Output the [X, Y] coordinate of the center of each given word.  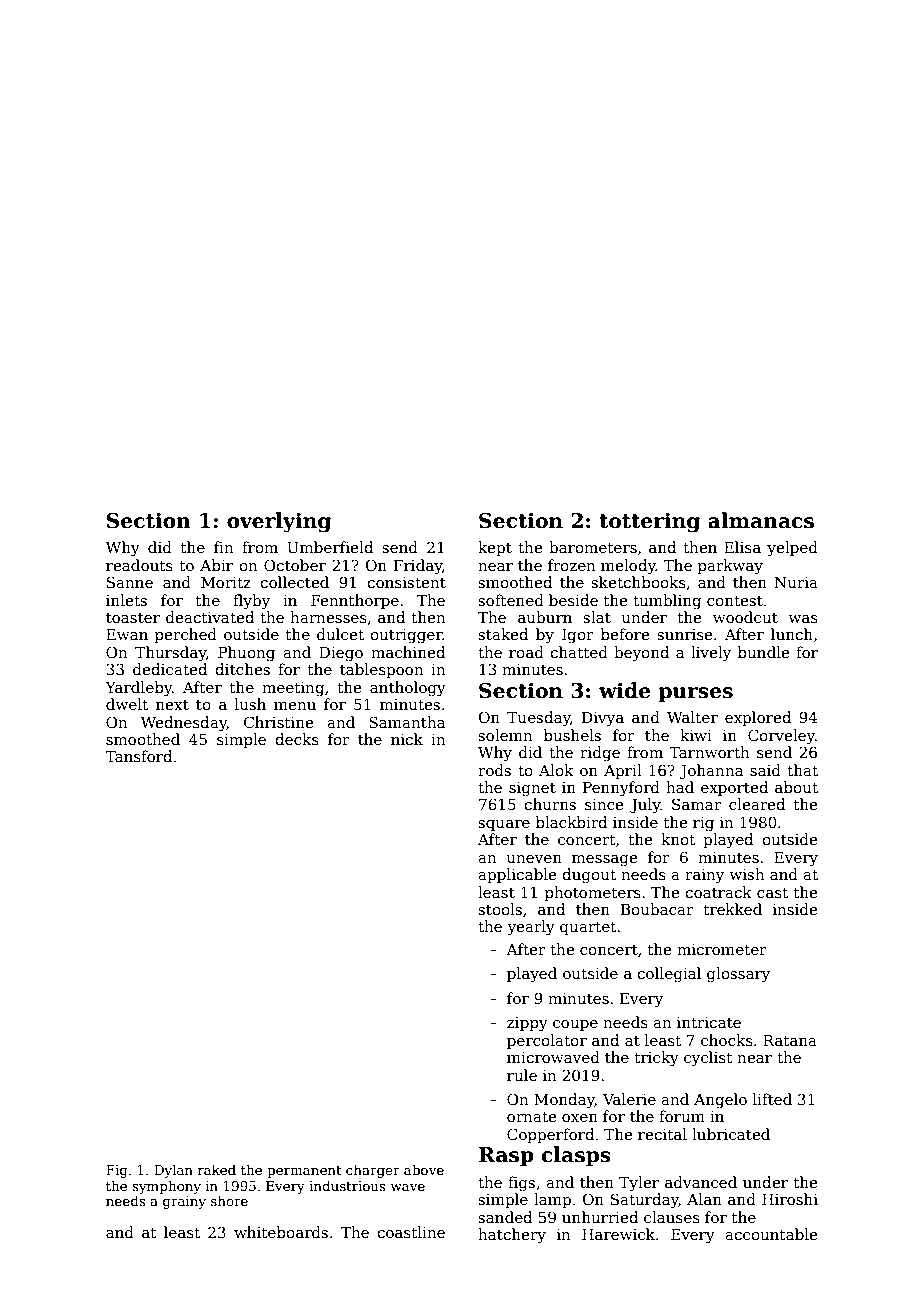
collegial [669, 975]
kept [495, 548]
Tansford [138, 756]
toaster [133, 618]
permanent [304, 1172]
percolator [547, 1041]
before [625, 634]
